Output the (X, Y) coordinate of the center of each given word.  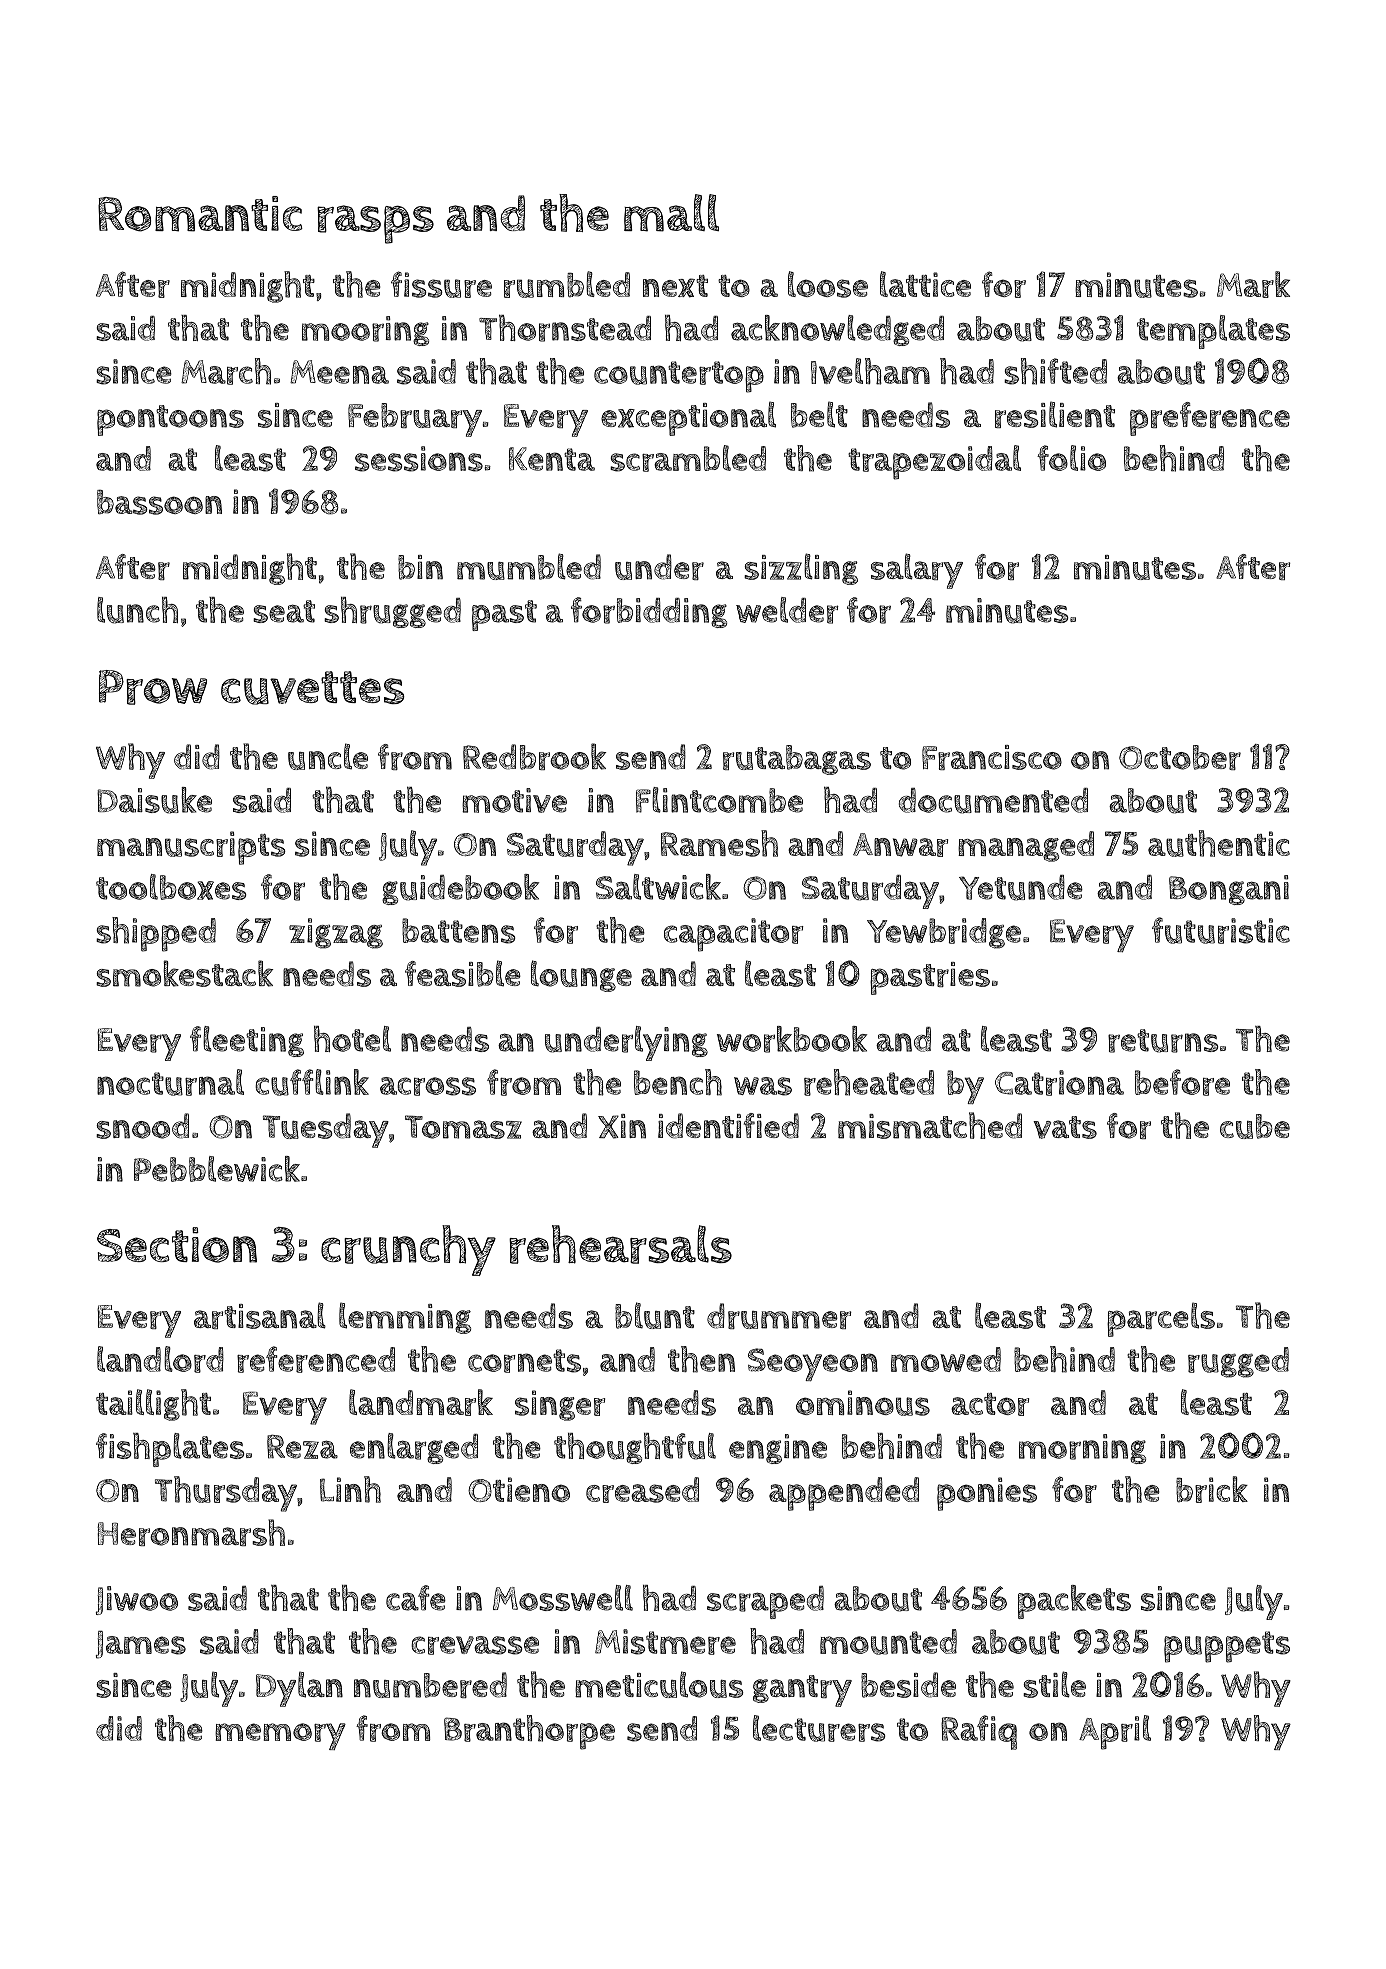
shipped (156, 934)
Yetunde (1021, 888)
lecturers (819, 1728)
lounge (581, 976)
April (1115, 1732)
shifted (1055, 371)
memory (280, 1736)
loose (828, 284)
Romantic (200, 214)
